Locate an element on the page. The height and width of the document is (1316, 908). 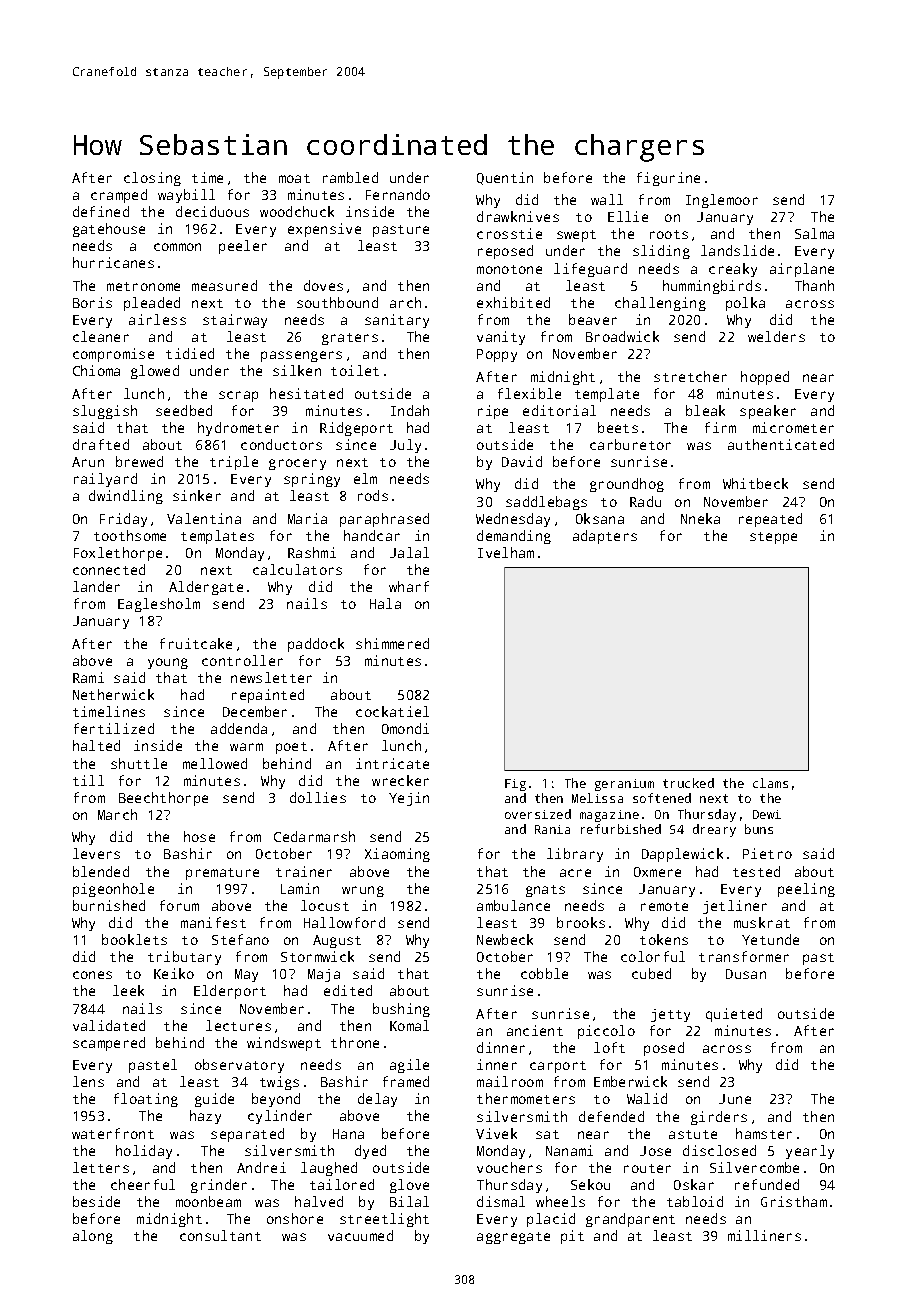
gnats is located at coordinates (545, 891).
